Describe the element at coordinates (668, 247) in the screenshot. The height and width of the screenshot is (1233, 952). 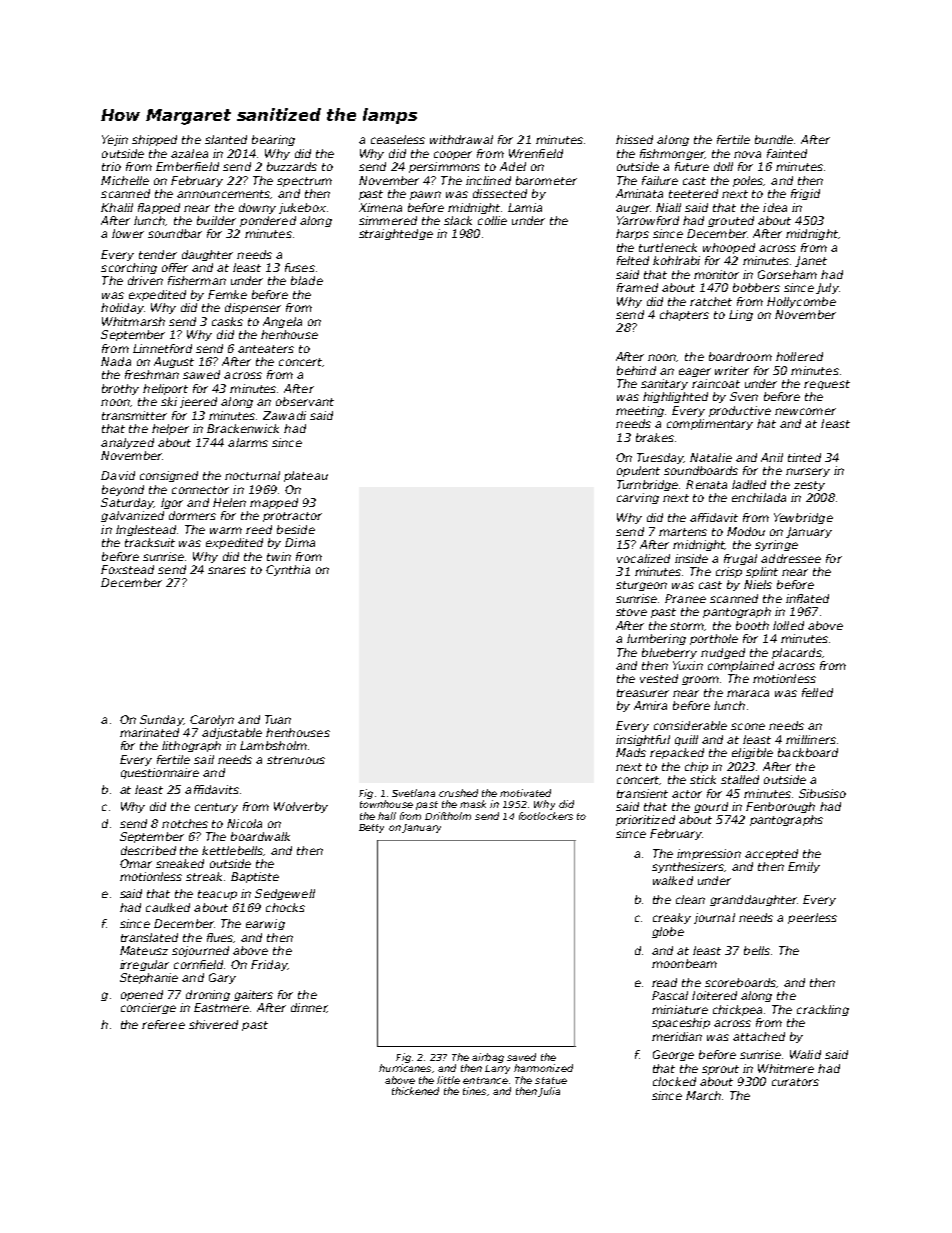
I see `turtleneck` at that location.
